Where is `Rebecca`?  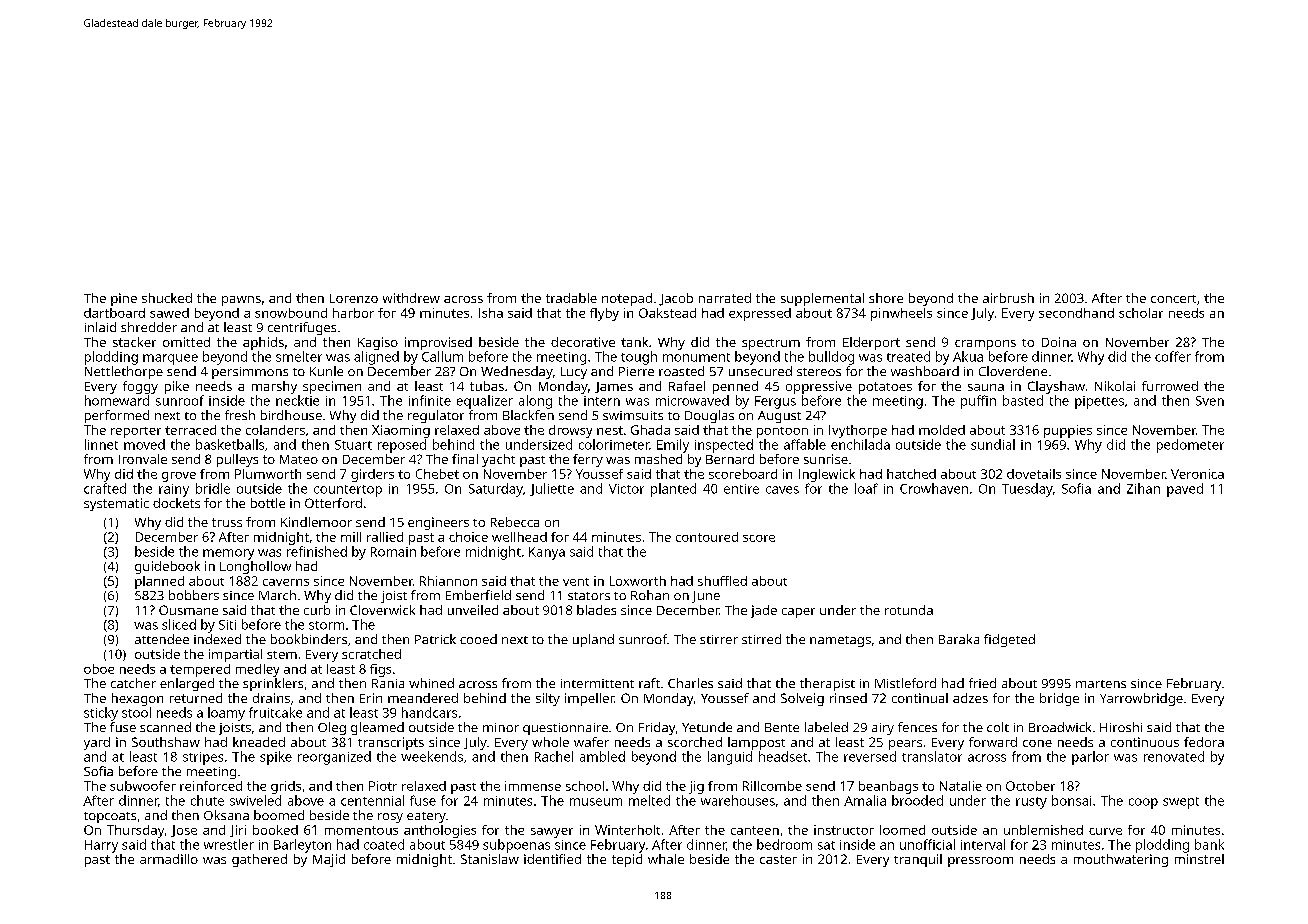
Rebecca is located at coordinates (515, 522).
